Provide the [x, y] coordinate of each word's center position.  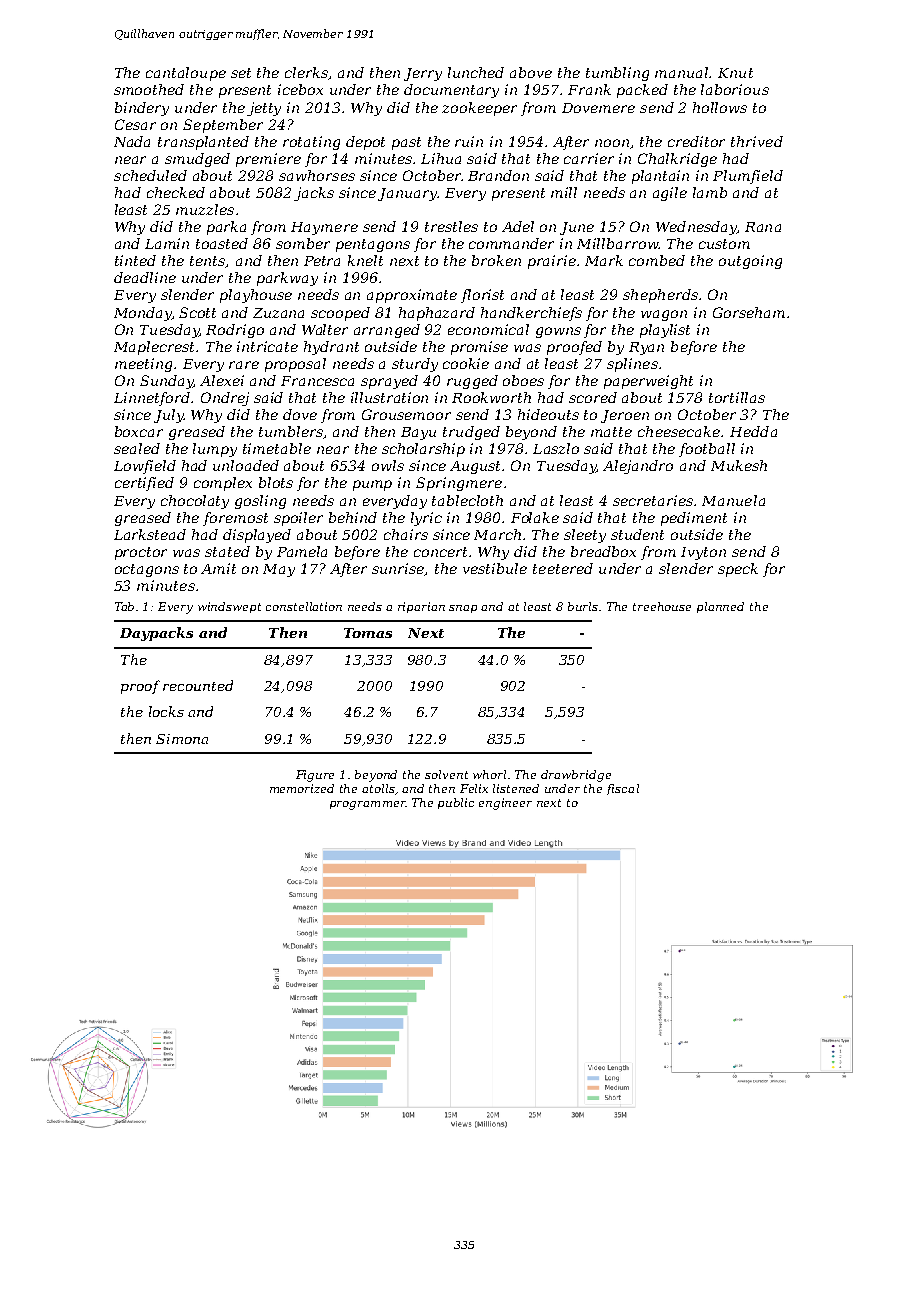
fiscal [623, 789]
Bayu [418, 433]
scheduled [150, 175]
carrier [589, 158]
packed [642, 91]
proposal [295, 365]
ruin [469, 141]
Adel [518, 226]
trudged [471, 433]
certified [144, 484]
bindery [142, 109]
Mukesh [739, 465]
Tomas [368, 633]
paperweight [648, 382]
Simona [182, 739]
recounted [198, 685]
